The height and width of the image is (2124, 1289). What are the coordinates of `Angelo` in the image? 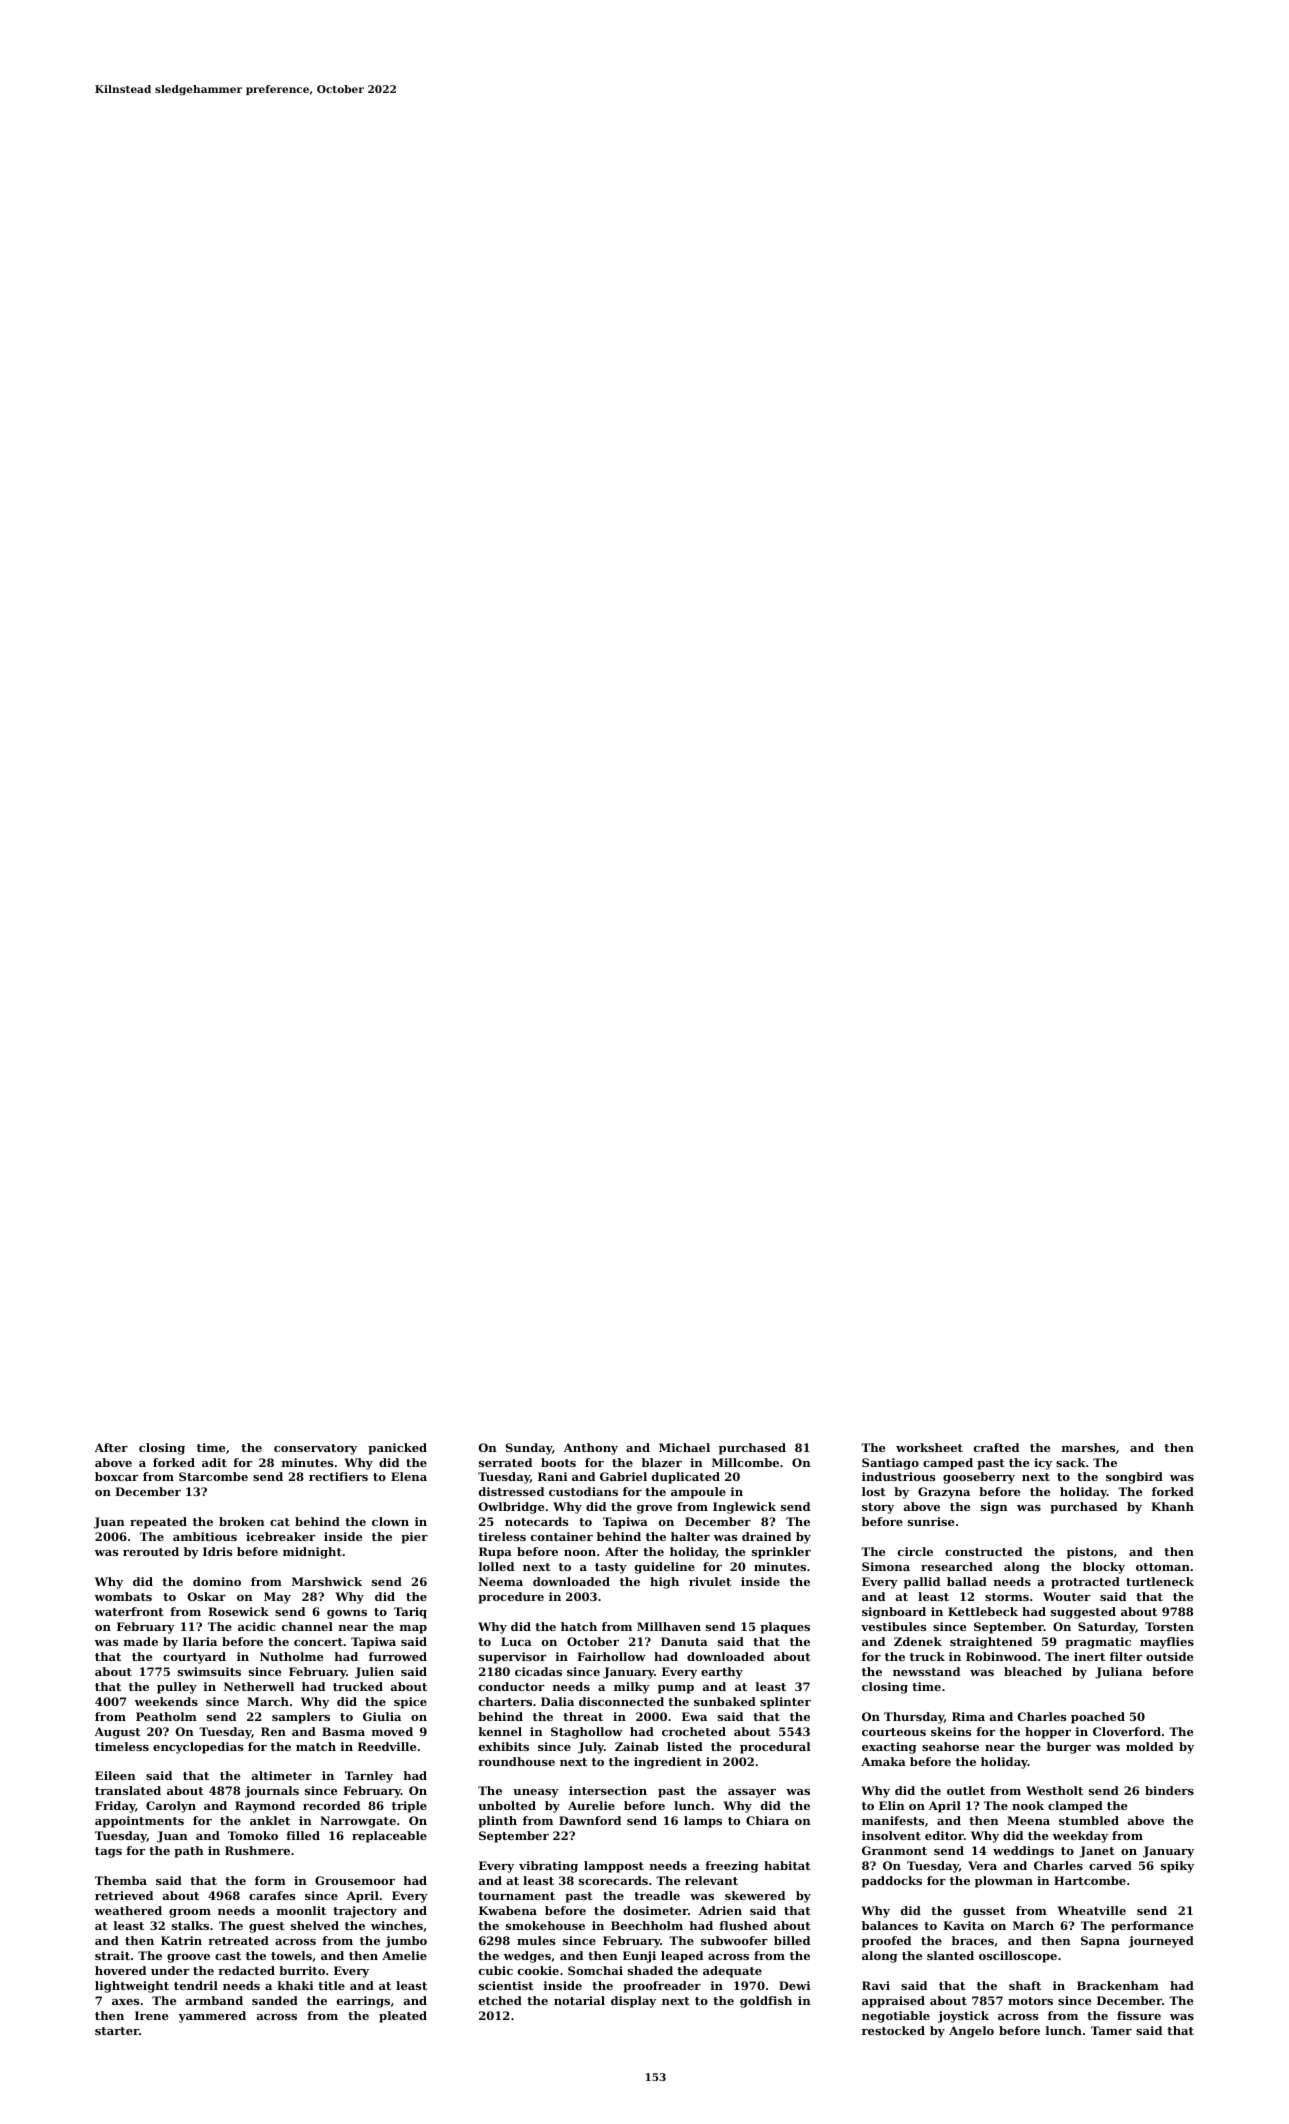 It's located at (971, 2032).
